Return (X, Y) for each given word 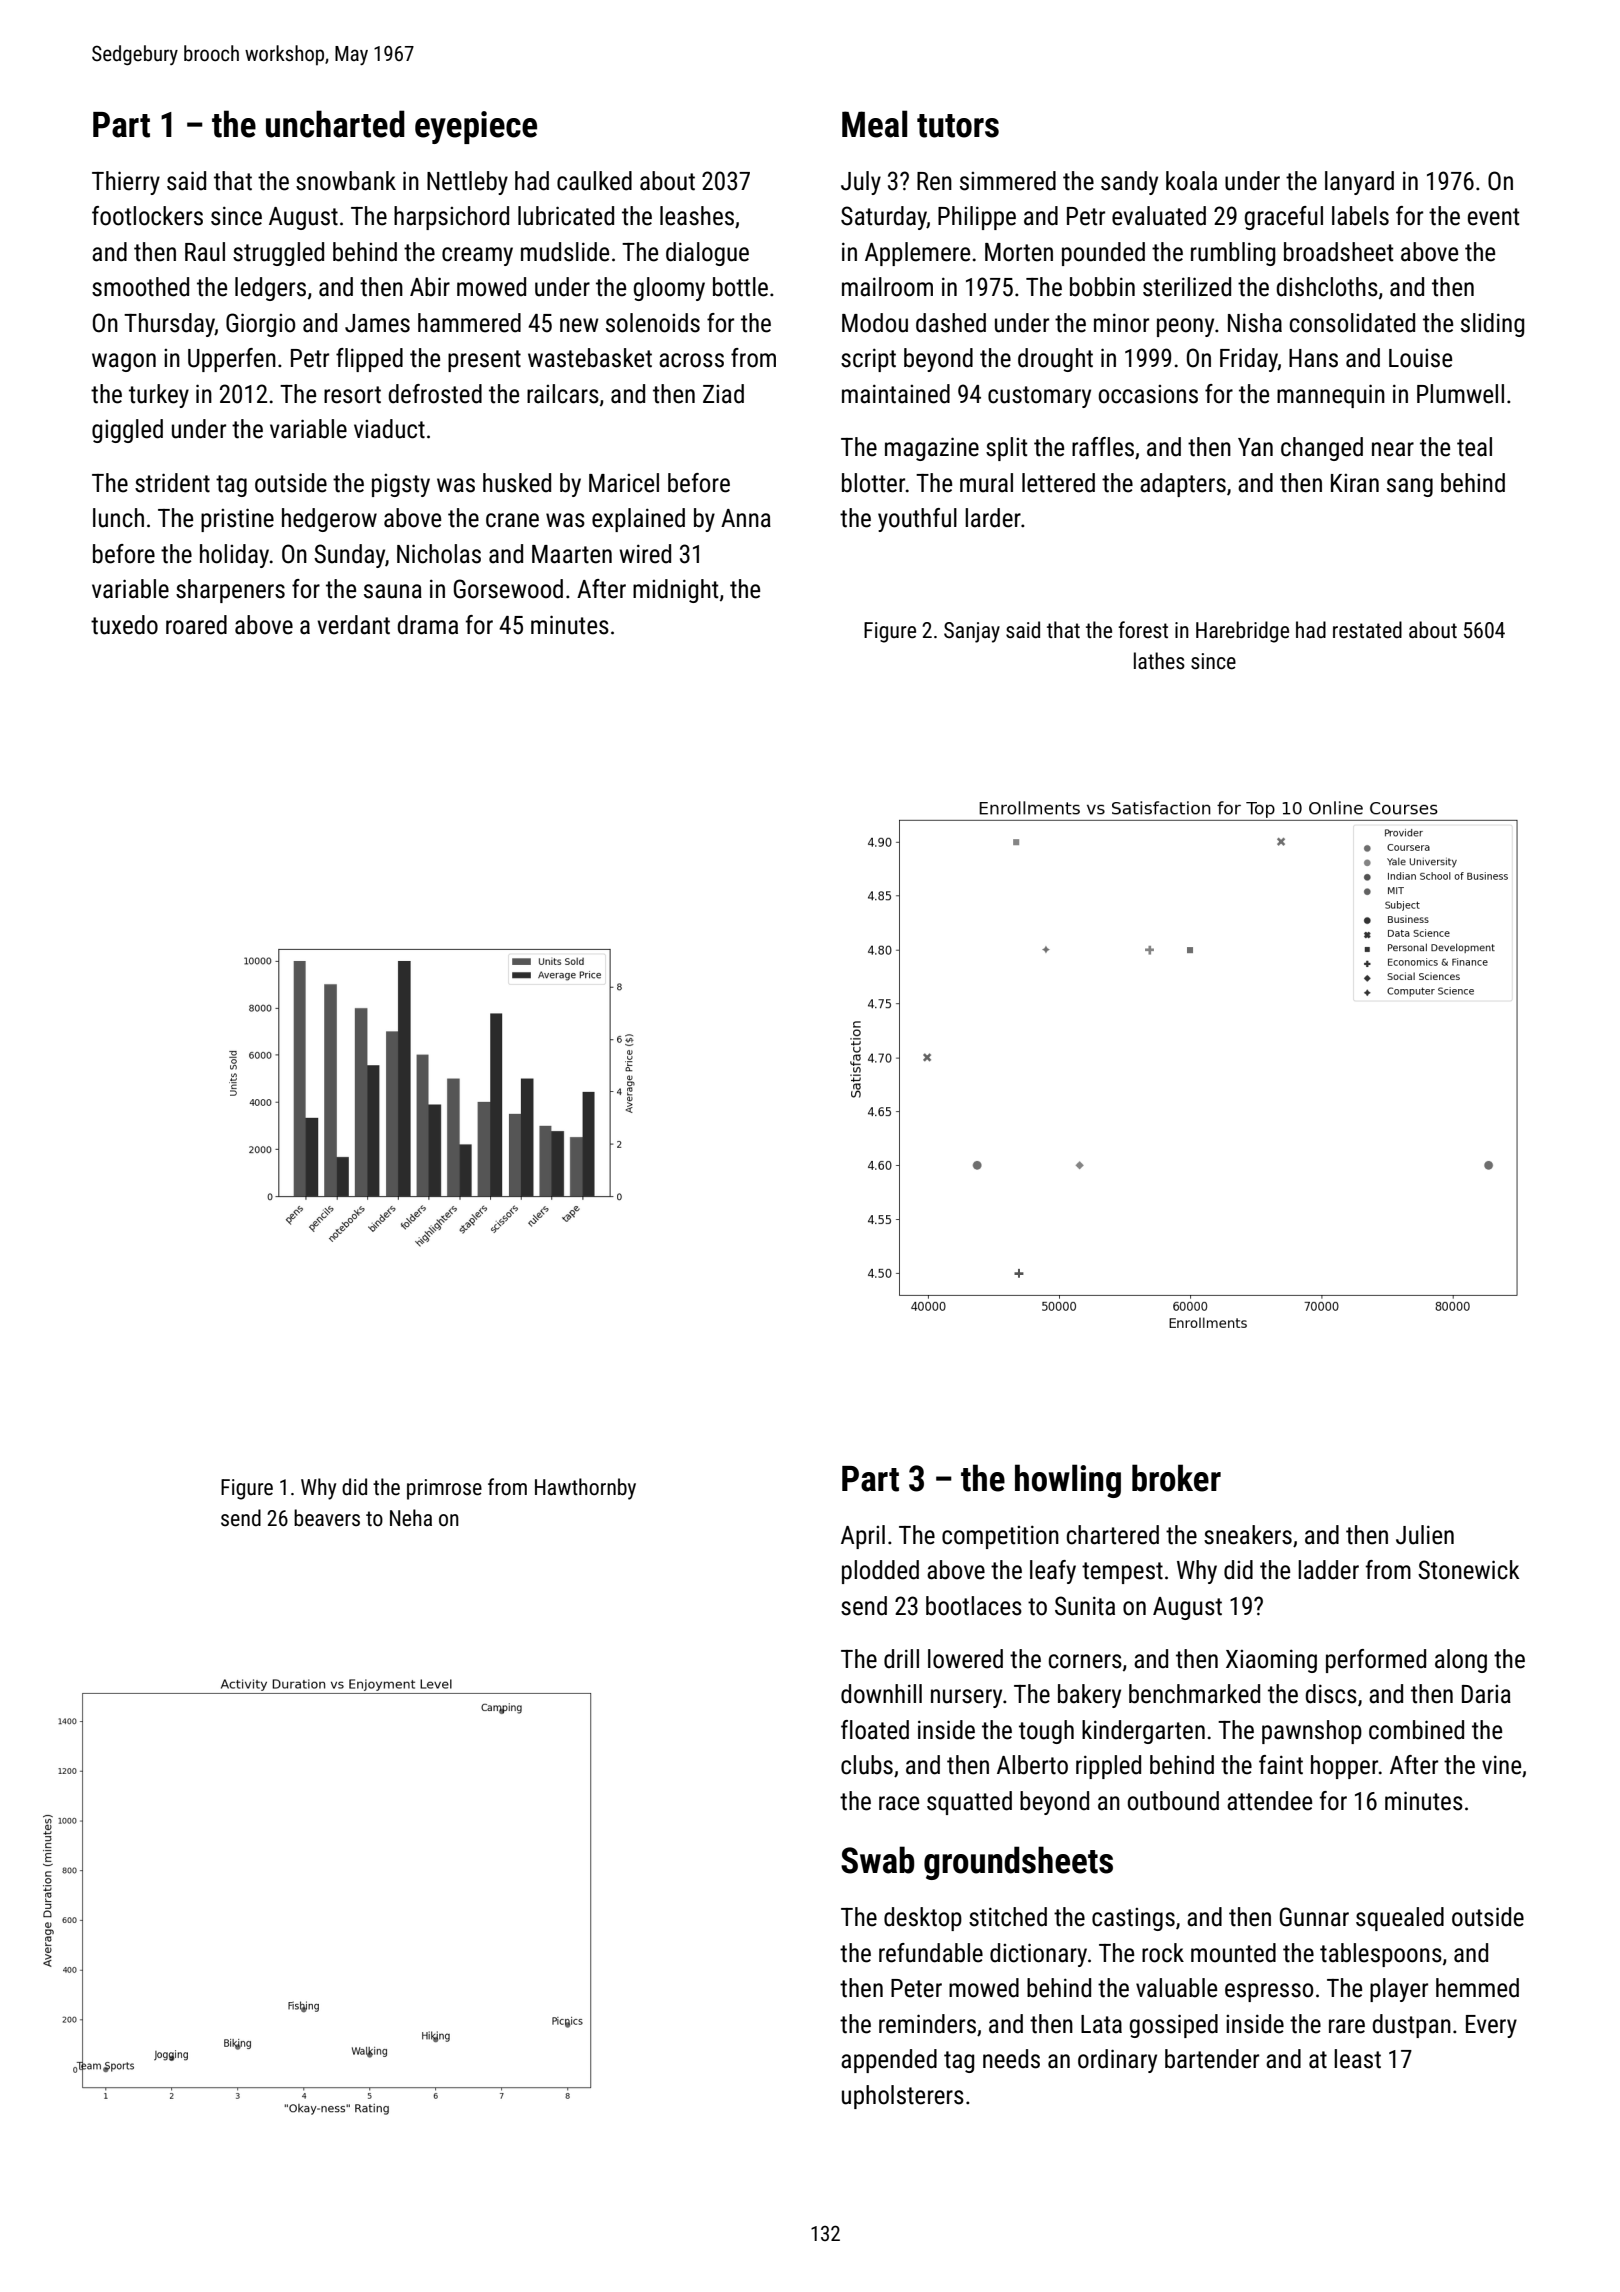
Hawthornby (585, 1489)
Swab (878, 1860)
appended (889, 2061)
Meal (874, 124)
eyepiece (476, 127)
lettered (1058, 483)
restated (1367, 630)
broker (1176, 1478)
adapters (1183, 485)
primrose (444, 1489)
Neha (411, 1518)
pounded (1103, 254)
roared (196, 625)
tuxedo (124, 625)
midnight (675, 591)
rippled (1108, 1767)
